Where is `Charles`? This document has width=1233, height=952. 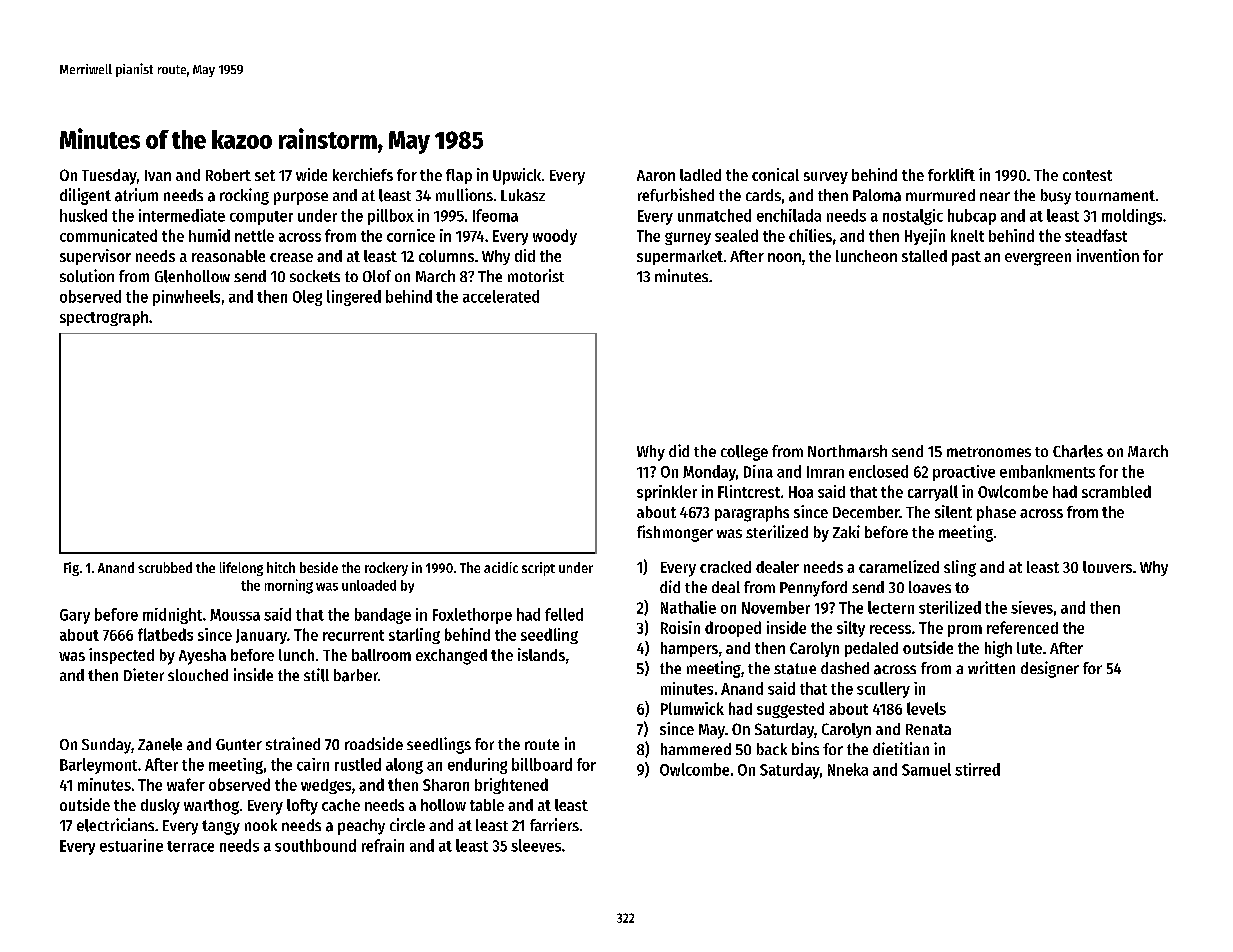 Charles is located at coordinates (1078, 451).
